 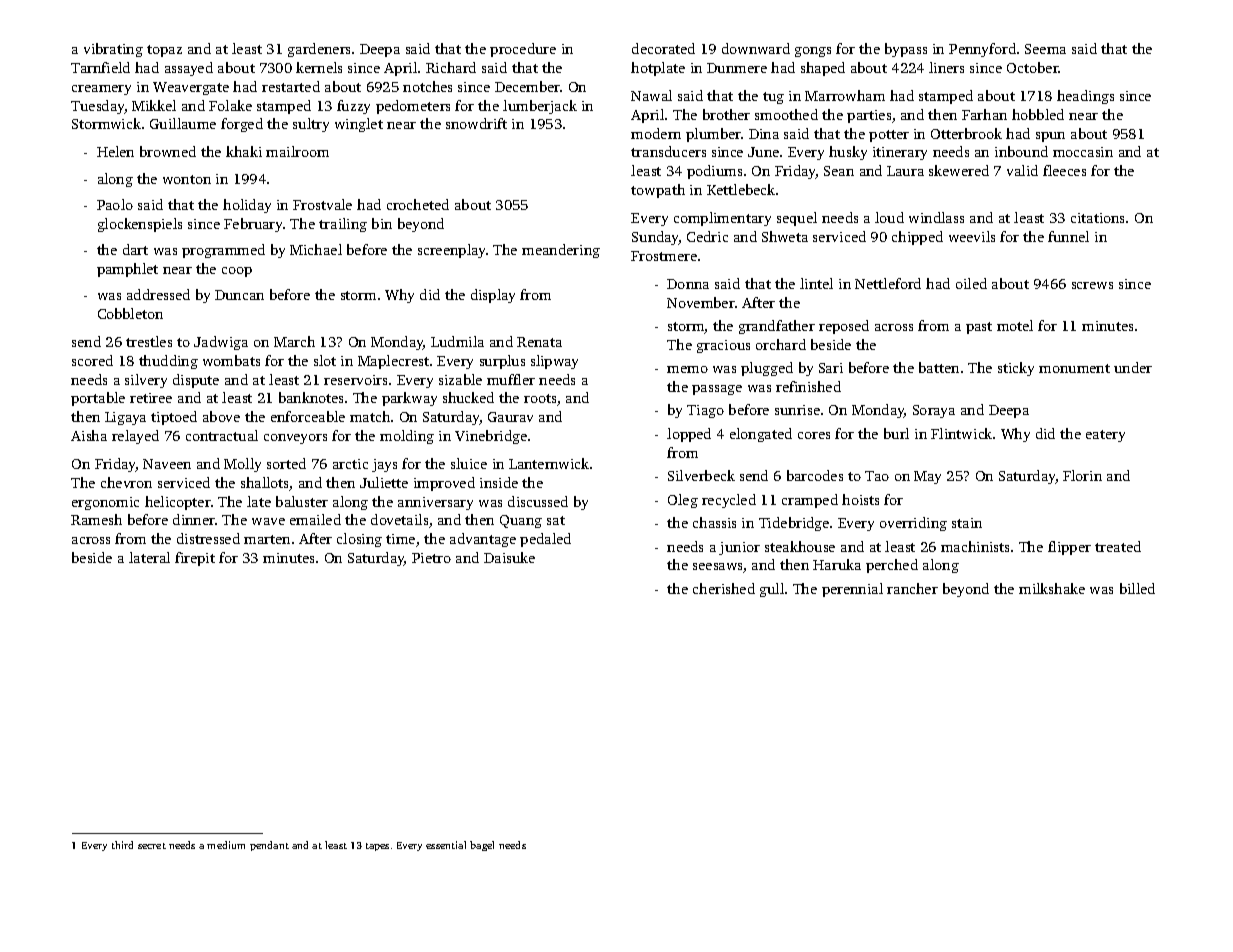 What do you see at coordinates (1133, 367) in the page?
I see `under` at bounding box center [1133, 367].
